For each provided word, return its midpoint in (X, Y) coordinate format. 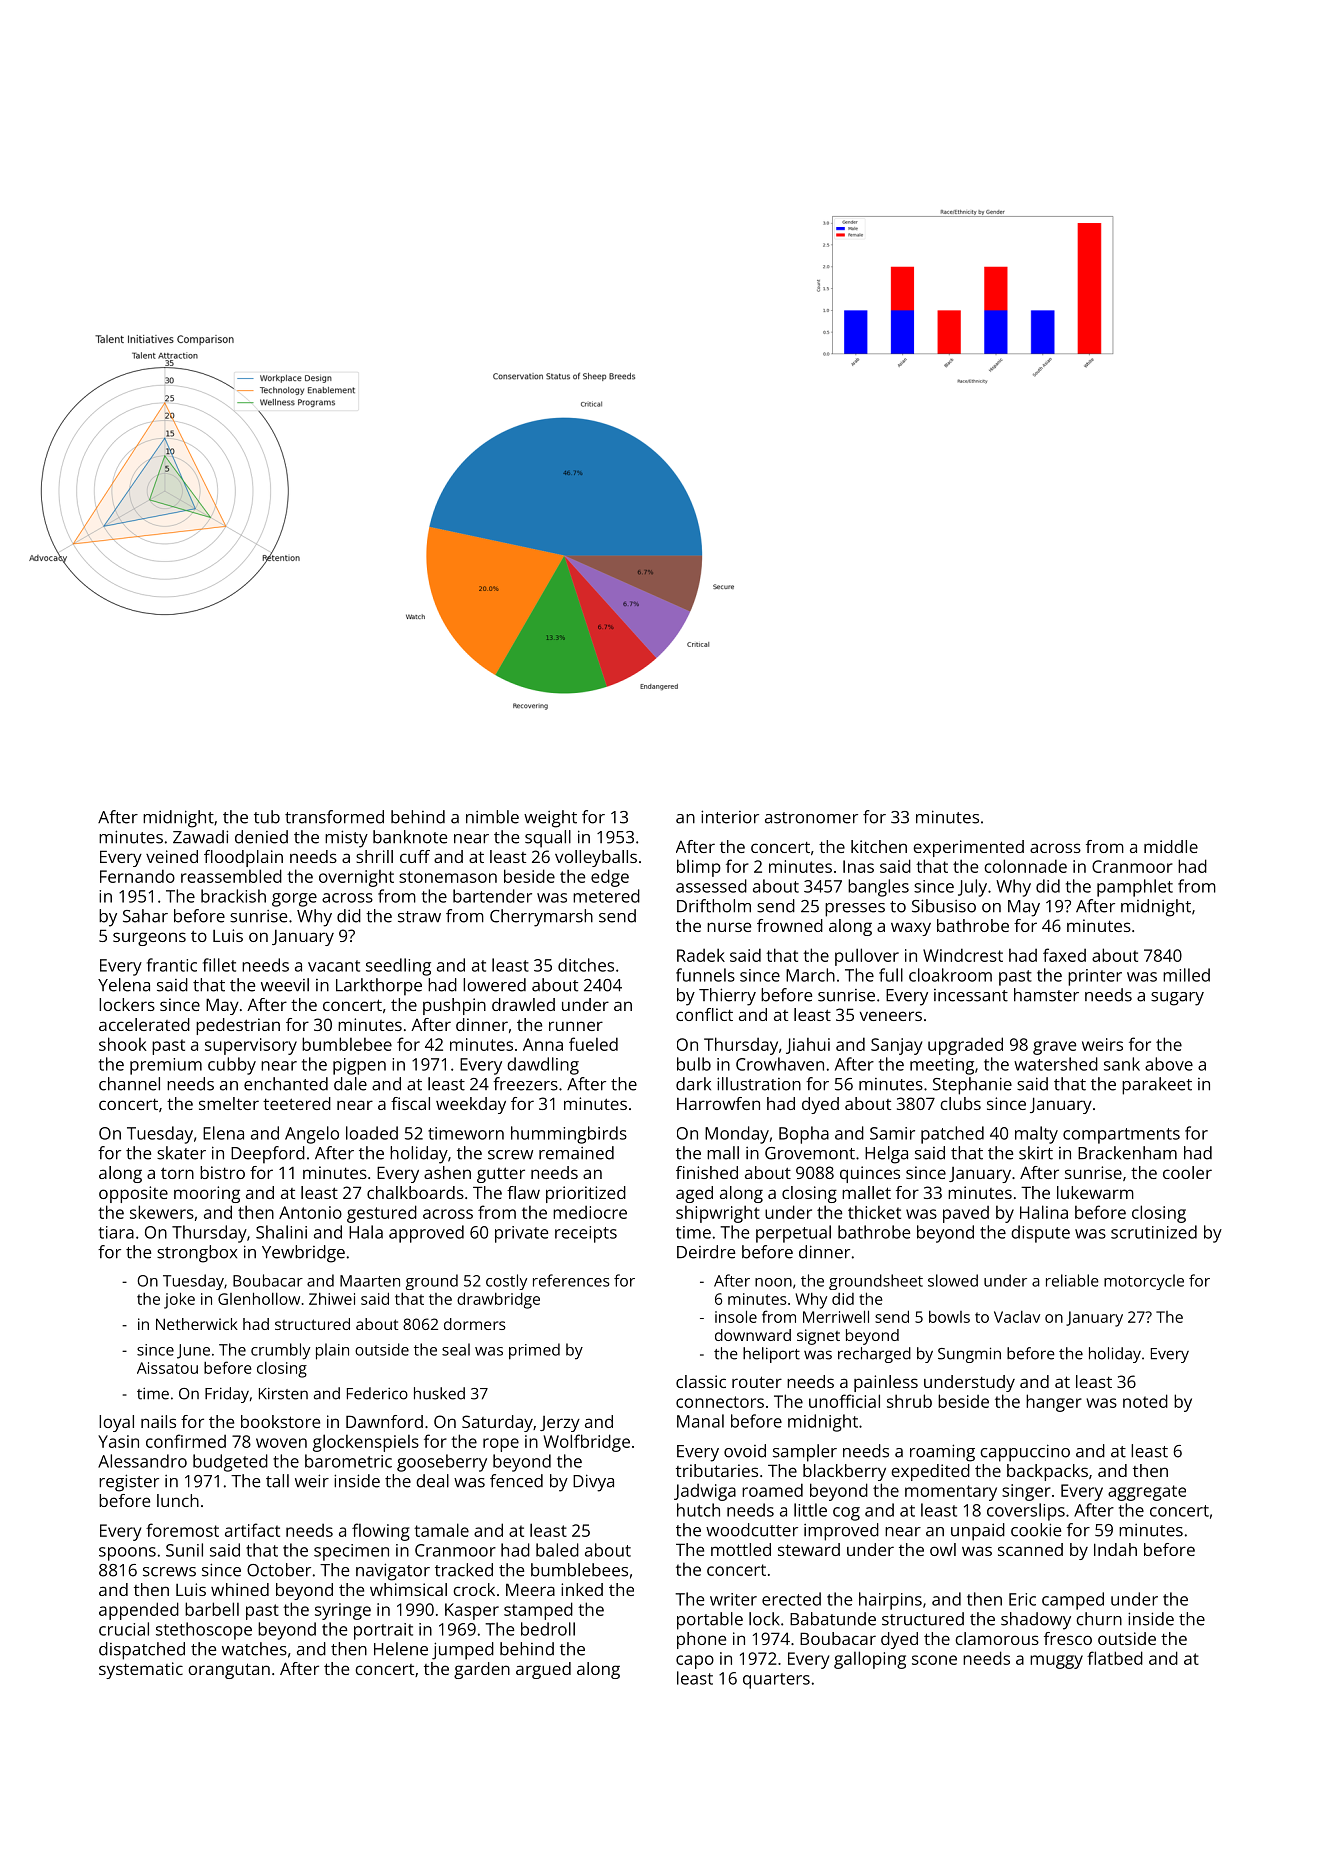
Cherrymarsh (541, 918)
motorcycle (1144, 1282)
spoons (127, 1554)
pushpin (454, 1006)
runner (576, 1026)
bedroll (548, 1629)
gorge (294, 900)
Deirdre (706, 1252)
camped (1073, 1601)
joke (179, 1300)
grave (1054, 1048)
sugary (1177, 999)
